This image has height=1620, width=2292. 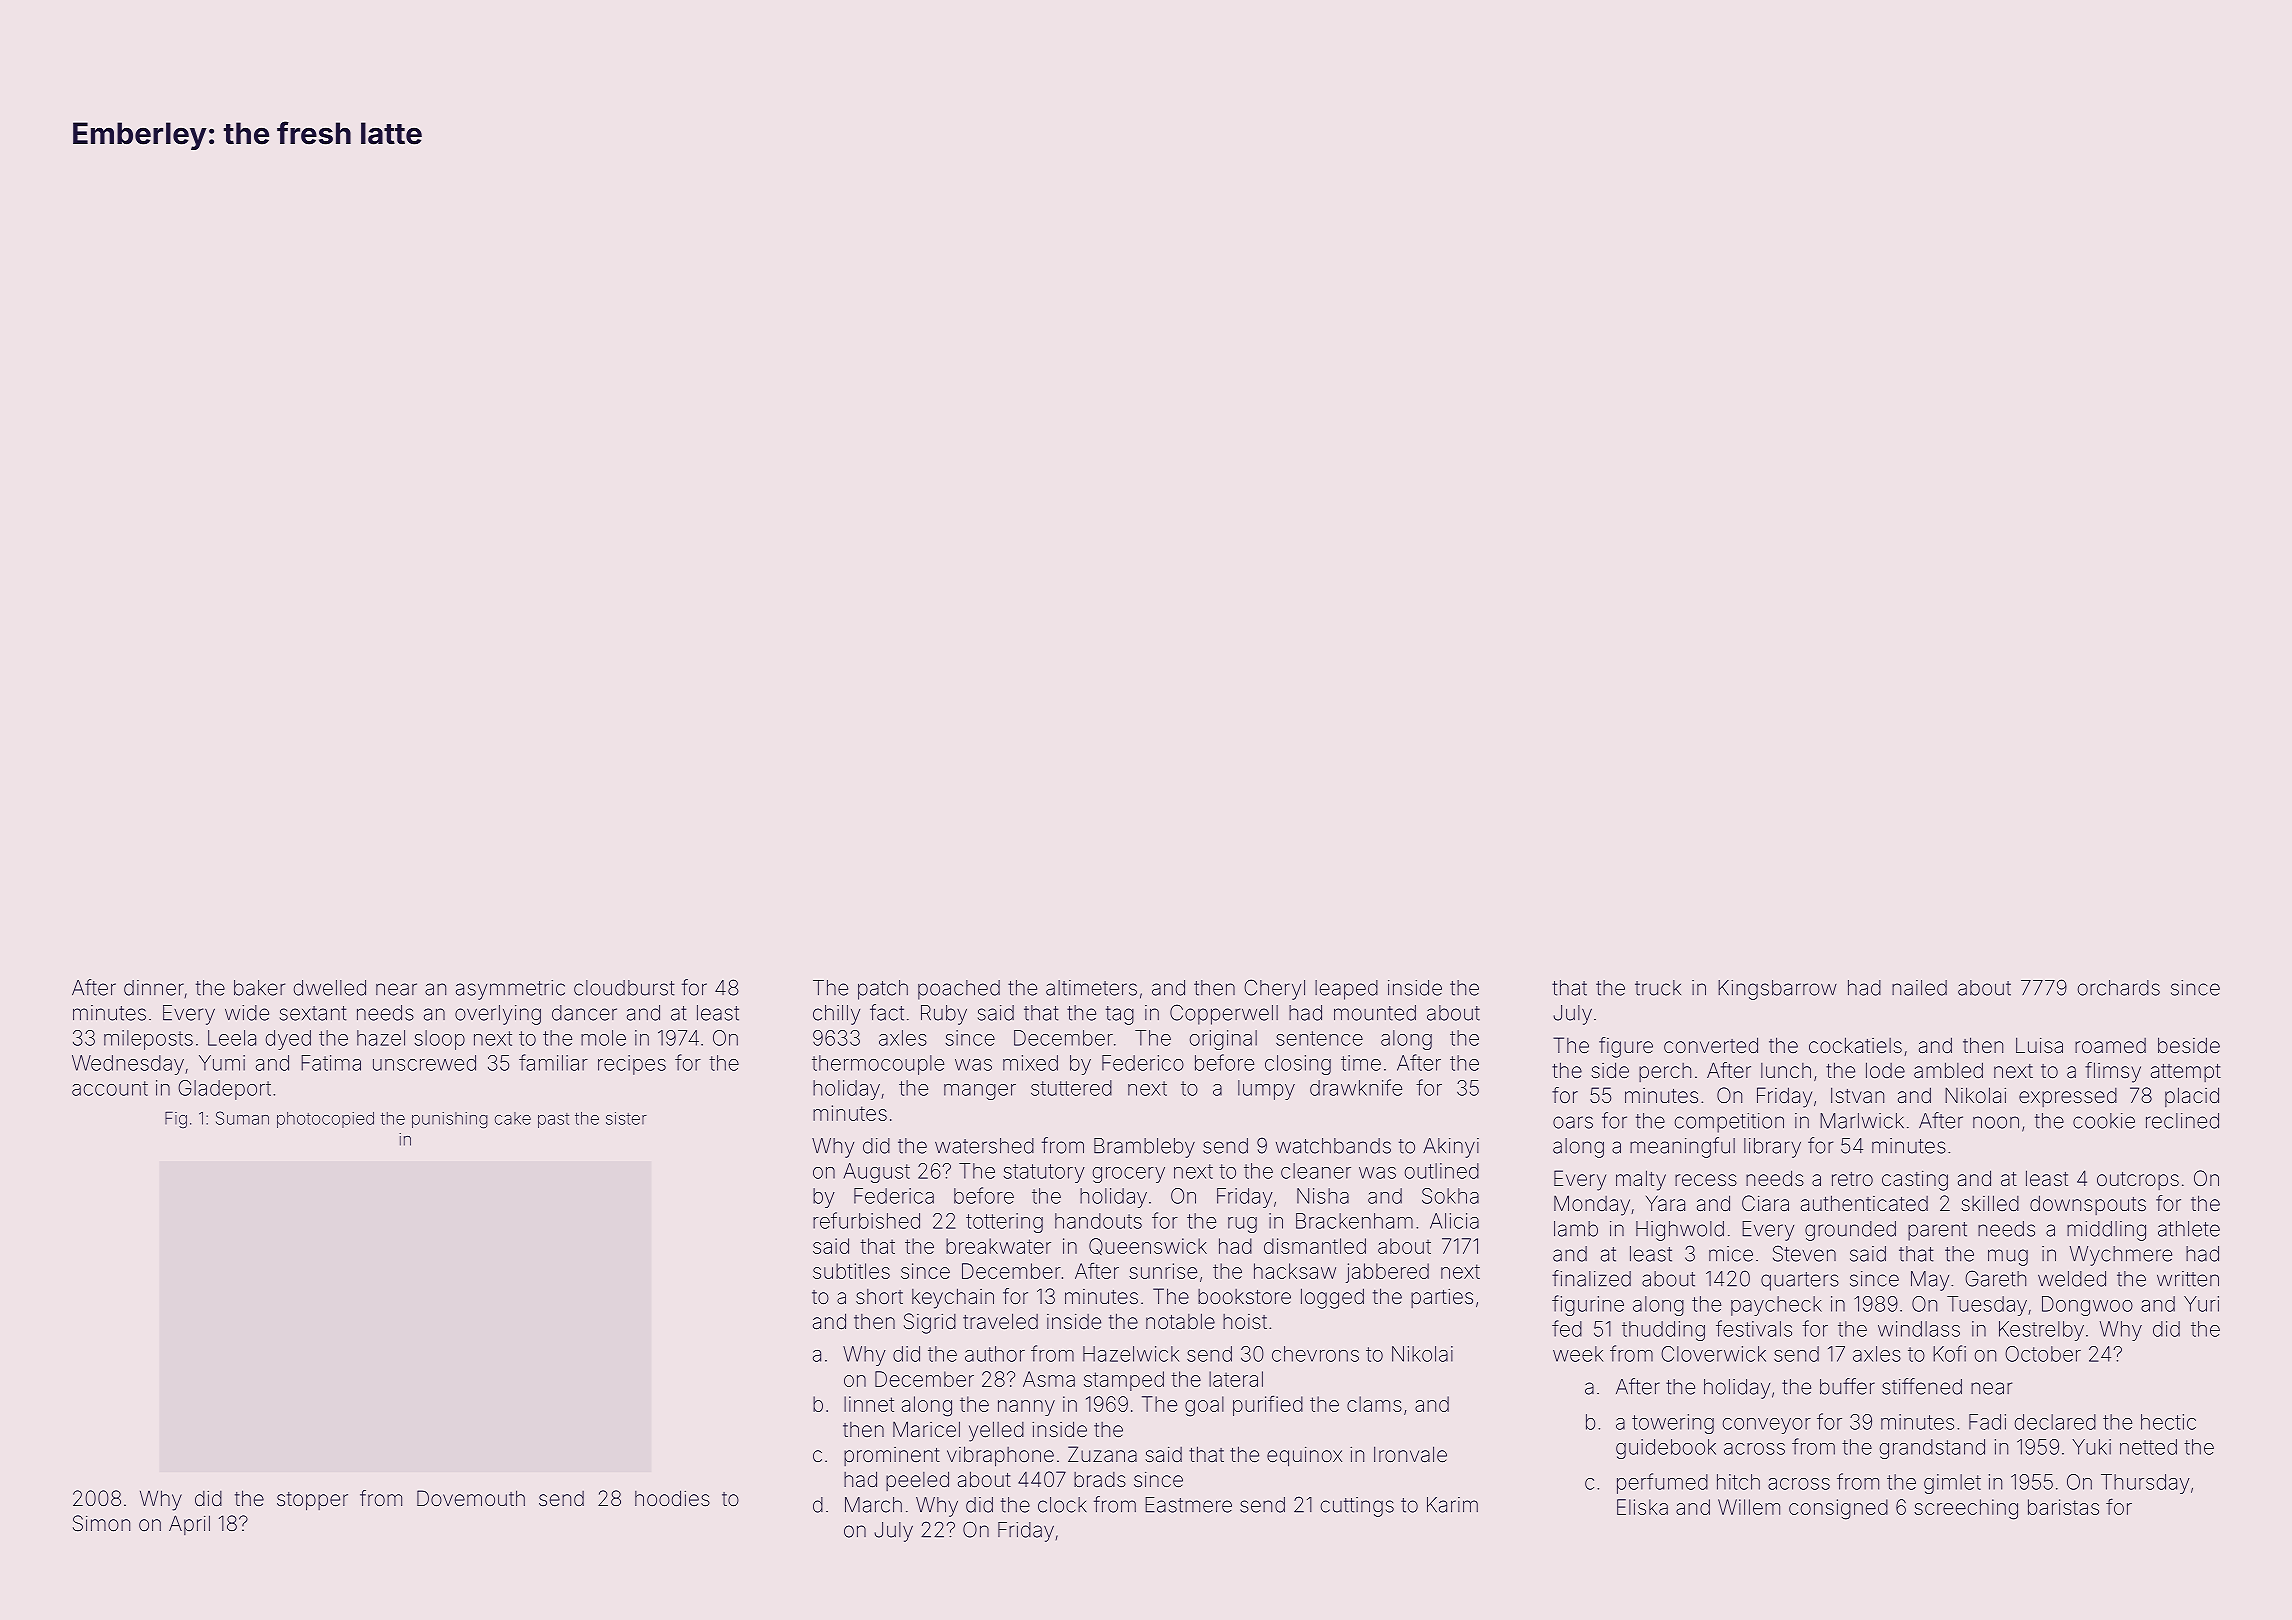 I want to click on dwelled, so click(x=330, y=988).
